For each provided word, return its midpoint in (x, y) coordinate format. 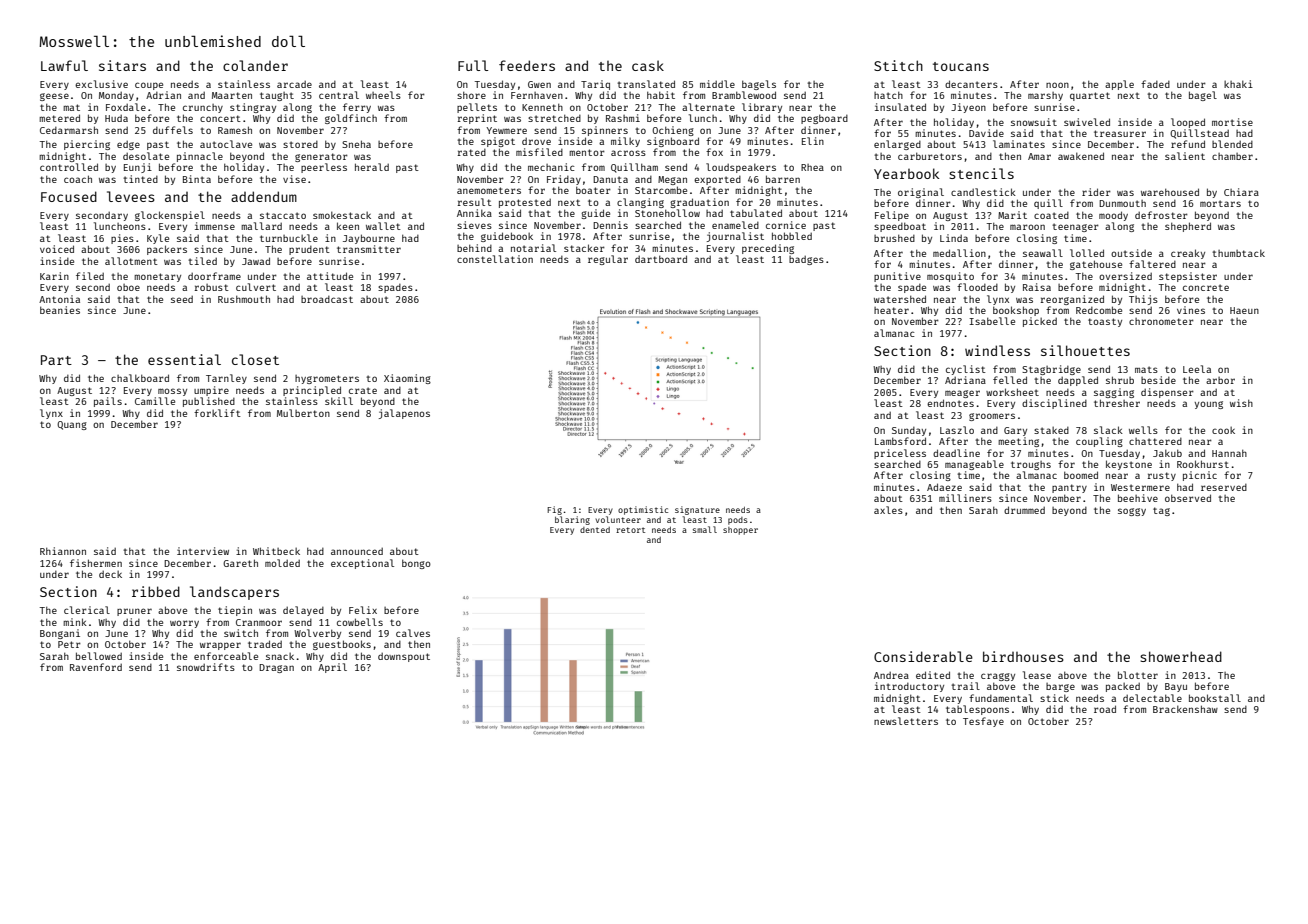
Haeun (1244, 310)
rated (471, 152)
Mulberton (303, 413)
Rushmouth (244, 299)
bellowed (99, 656)
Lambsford (900, 441)
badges (806, 260)
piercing (87, 145)
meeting (1018, 442)
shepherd (1188, 227)
